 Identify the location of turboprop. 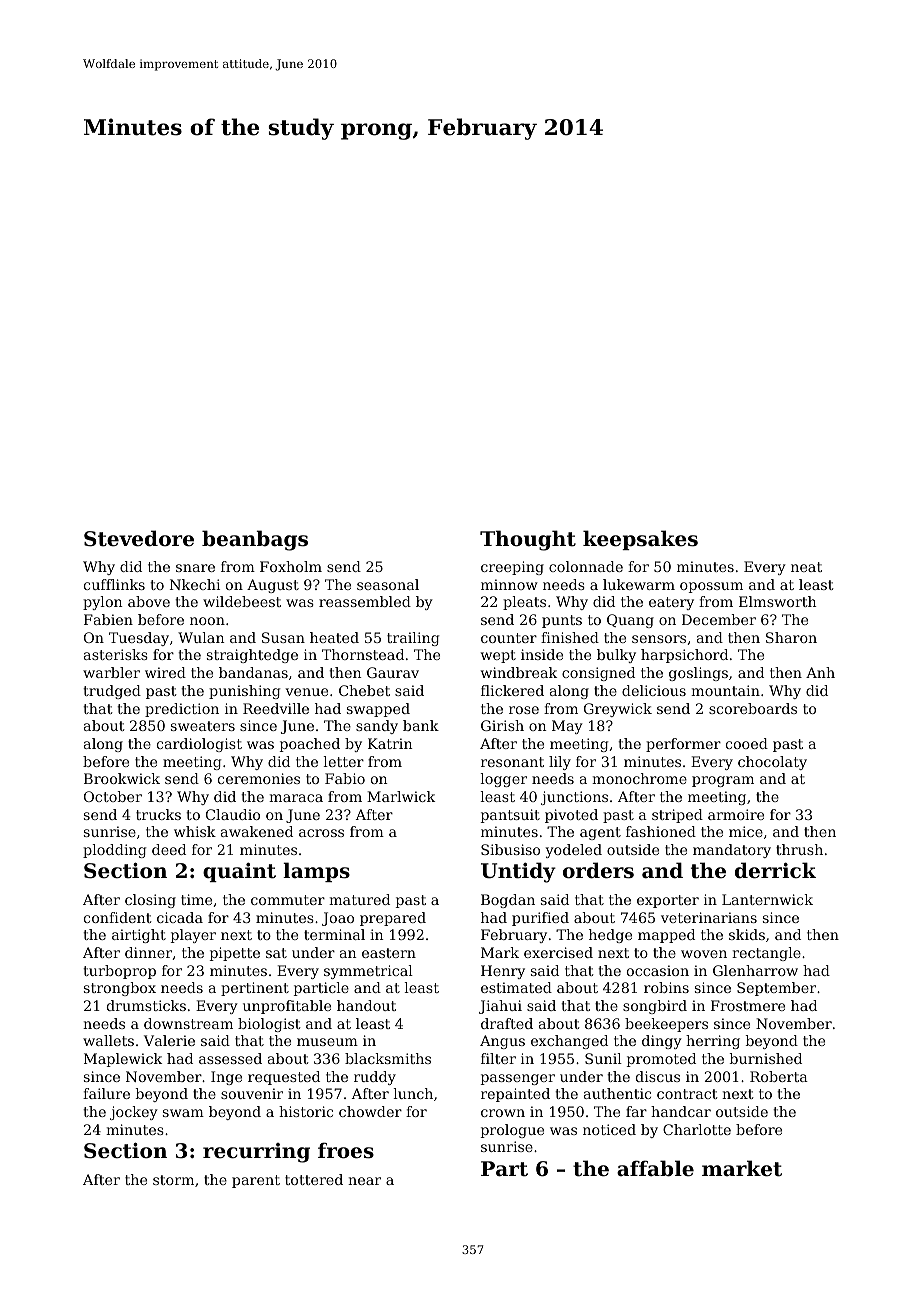
(119, 972).
